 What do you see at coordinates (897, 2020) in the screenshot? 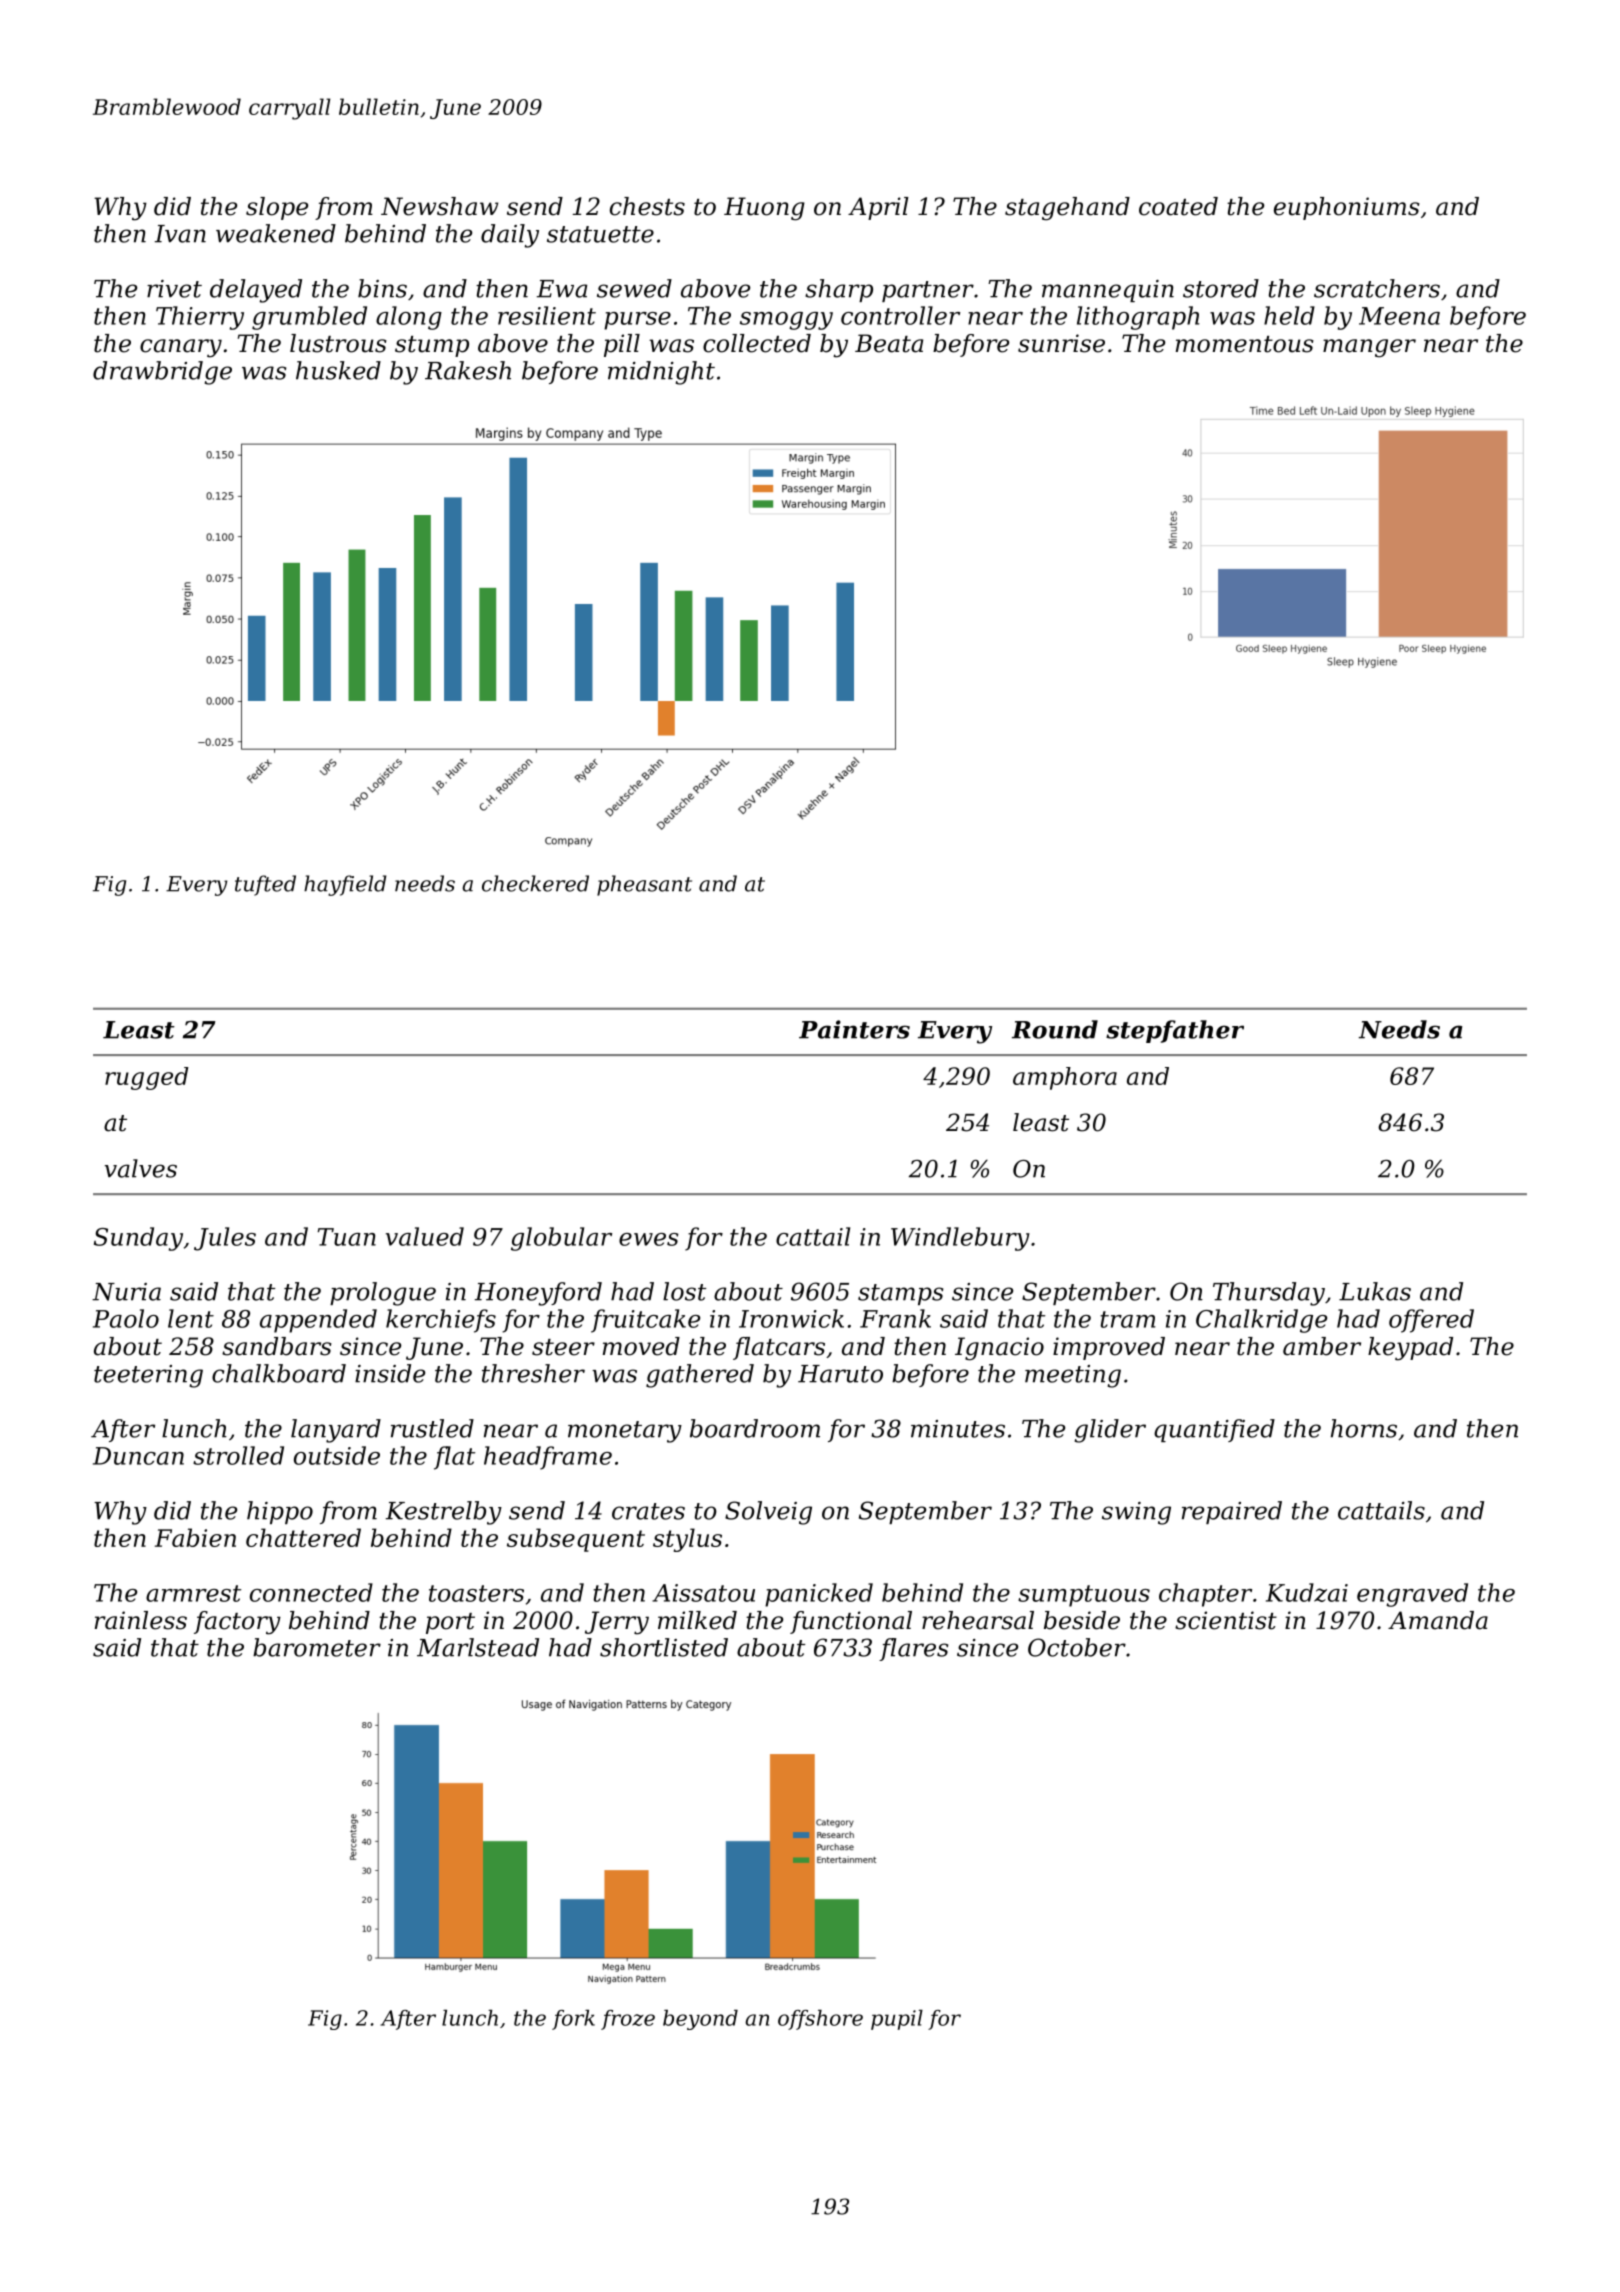
I see `pupil` at bounding box center [897, 2020].
